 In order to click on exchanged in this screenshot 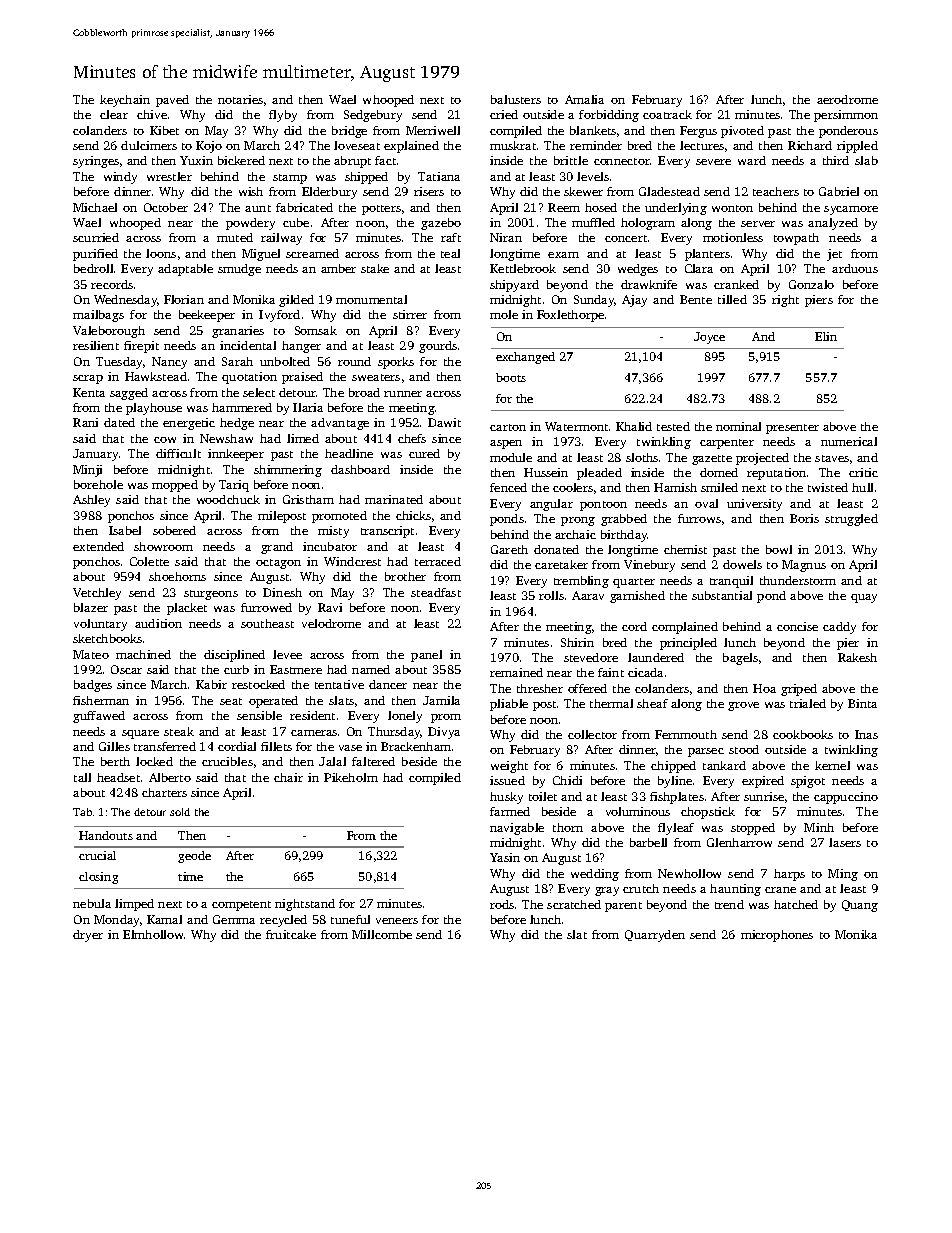, I will do `click(525, 358)`.
